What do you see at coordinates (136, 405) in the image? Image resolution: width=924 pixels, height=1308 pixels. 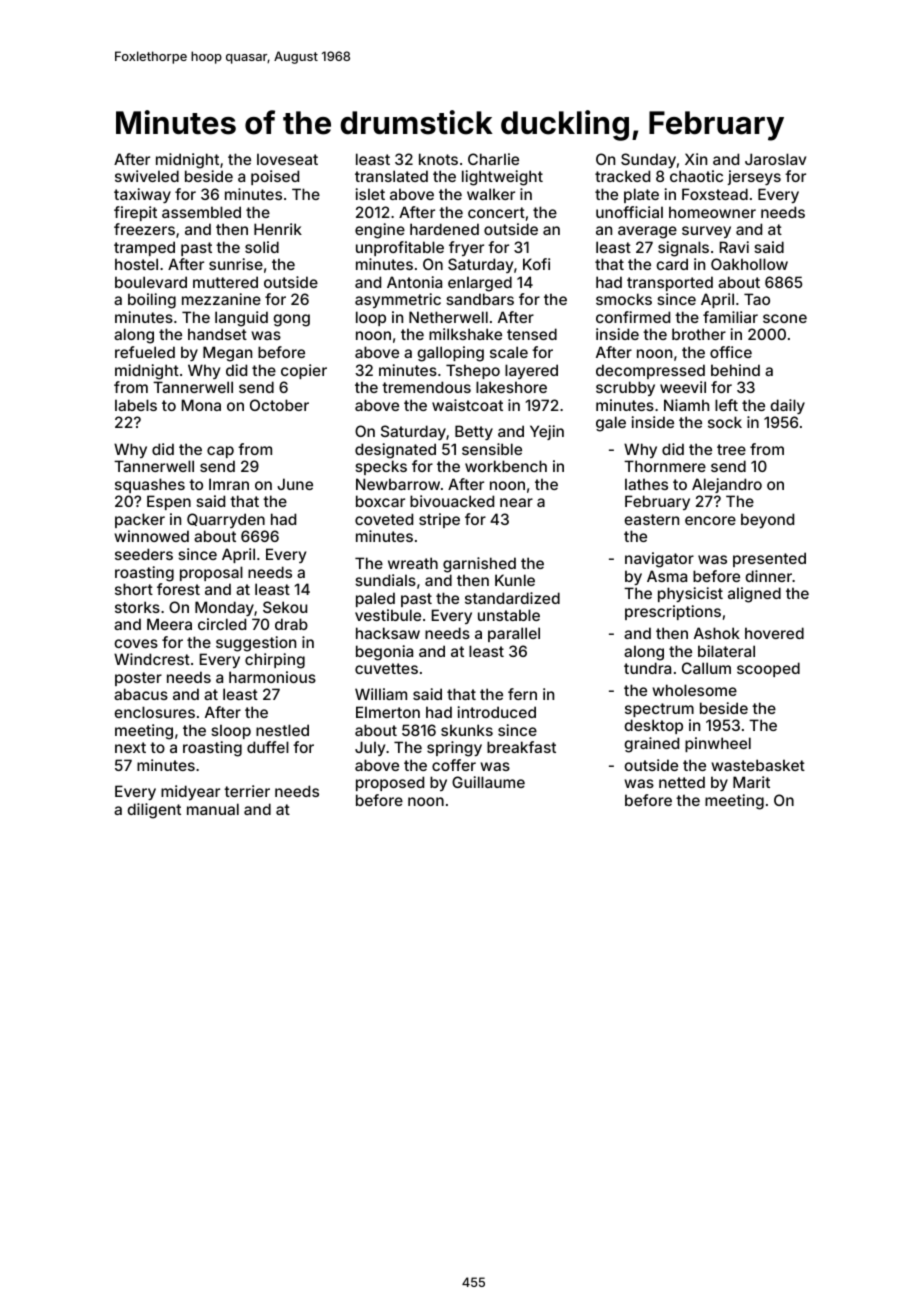 I see `labels` at bounding box center [136, 405].
